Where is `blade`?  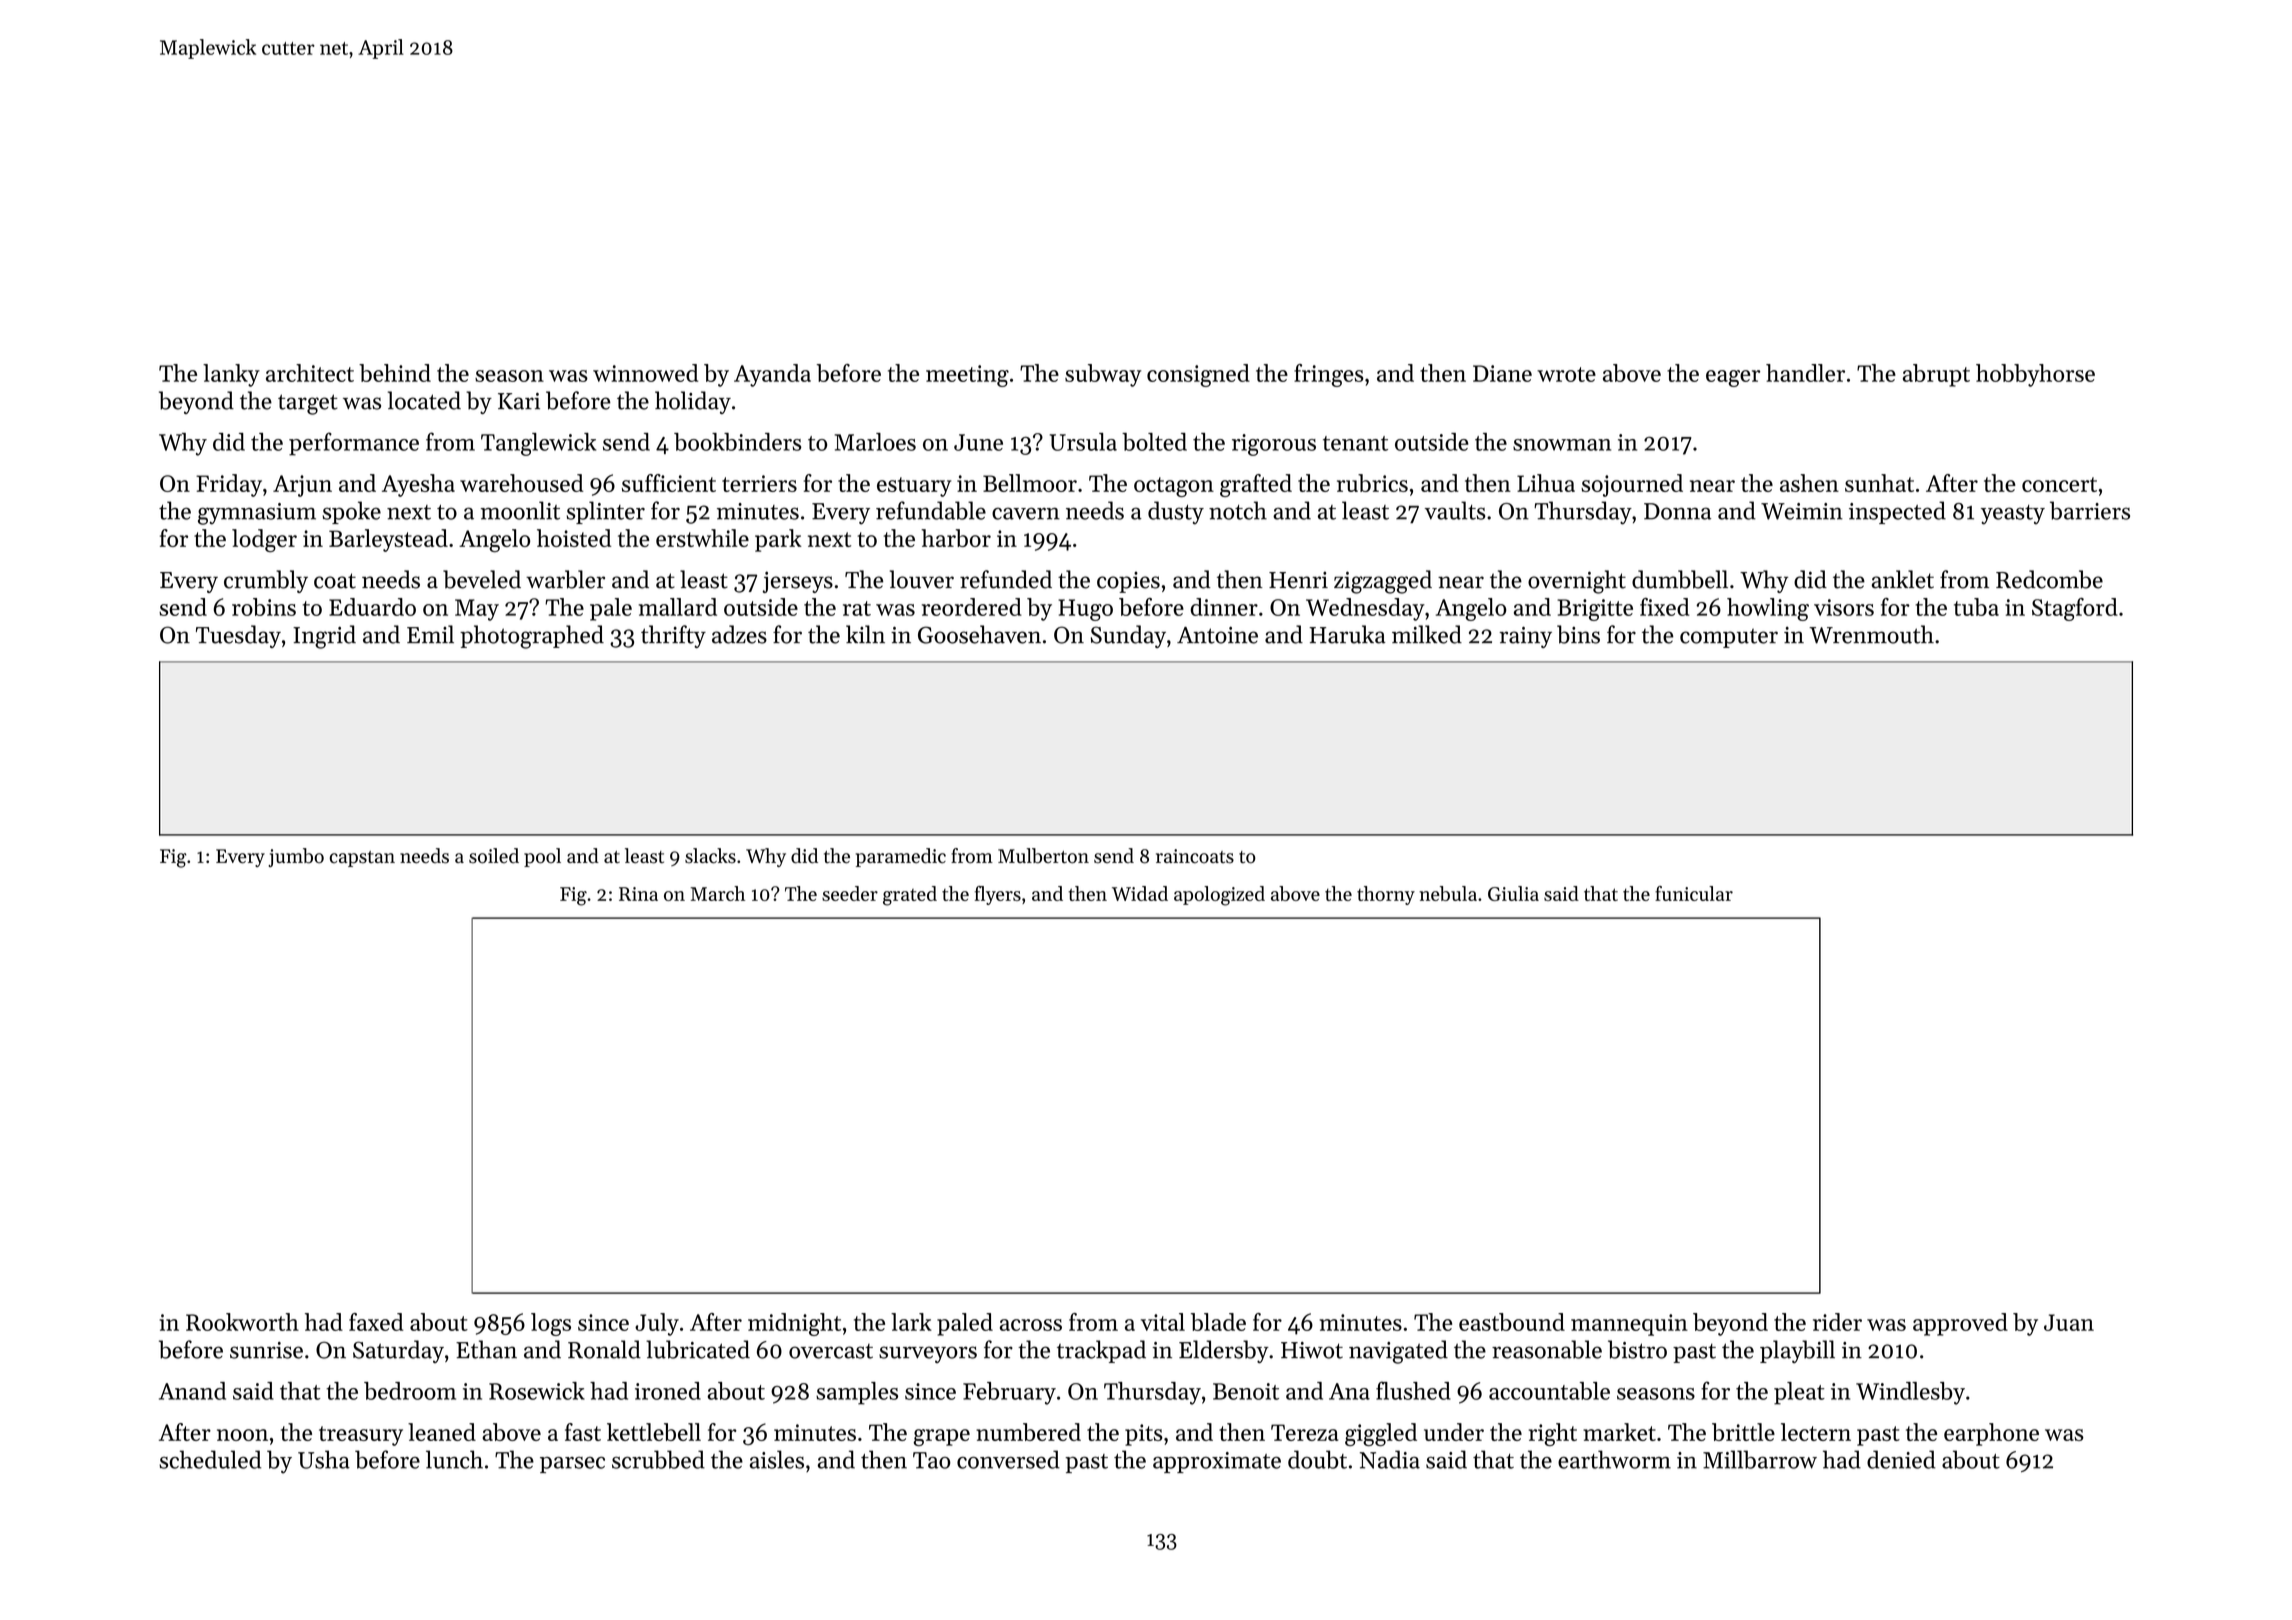
blade is located at coordinates (1218, 1322).
